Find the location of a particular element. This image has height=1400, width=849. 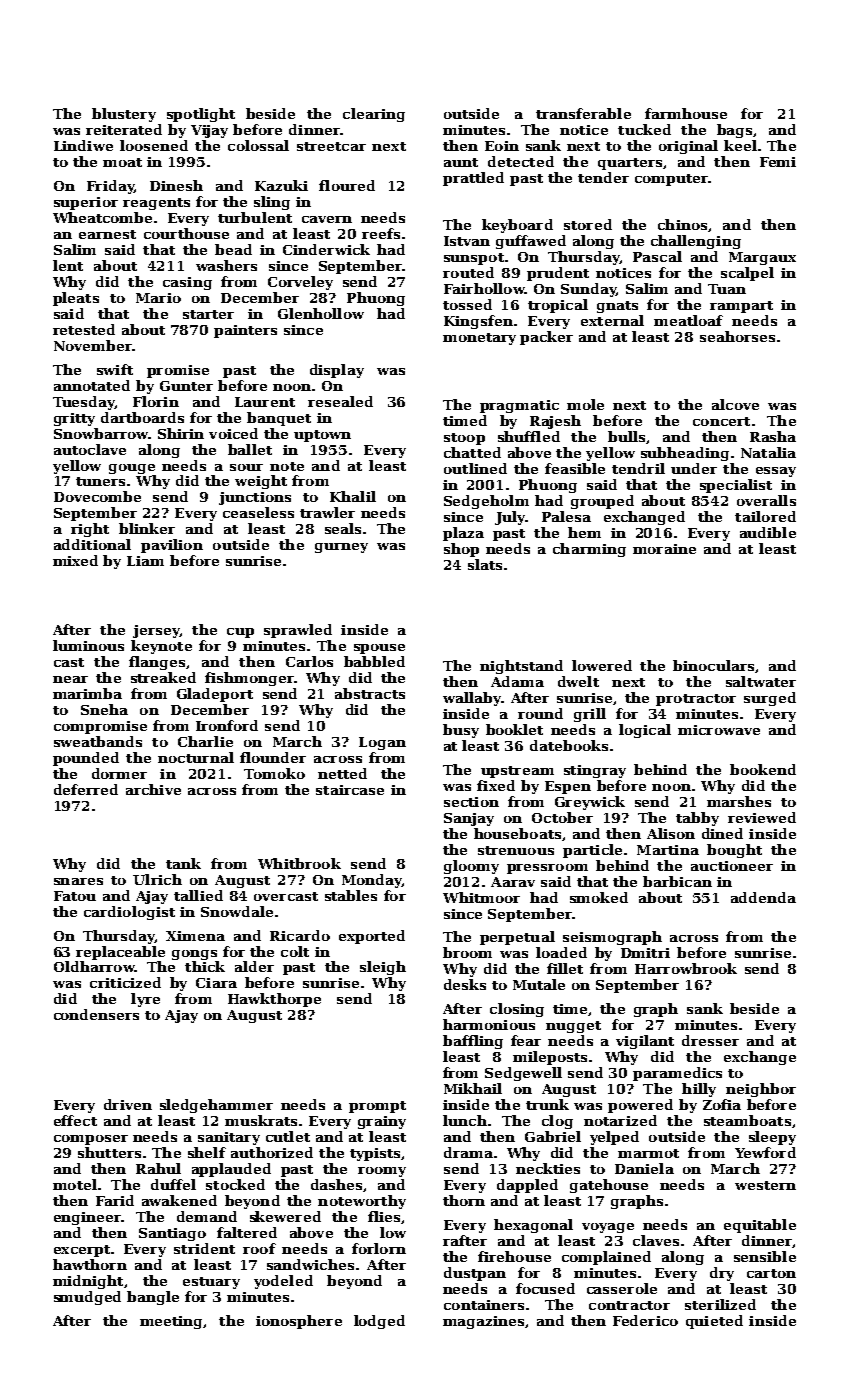

drama is located at coordinates (468, 1152).
